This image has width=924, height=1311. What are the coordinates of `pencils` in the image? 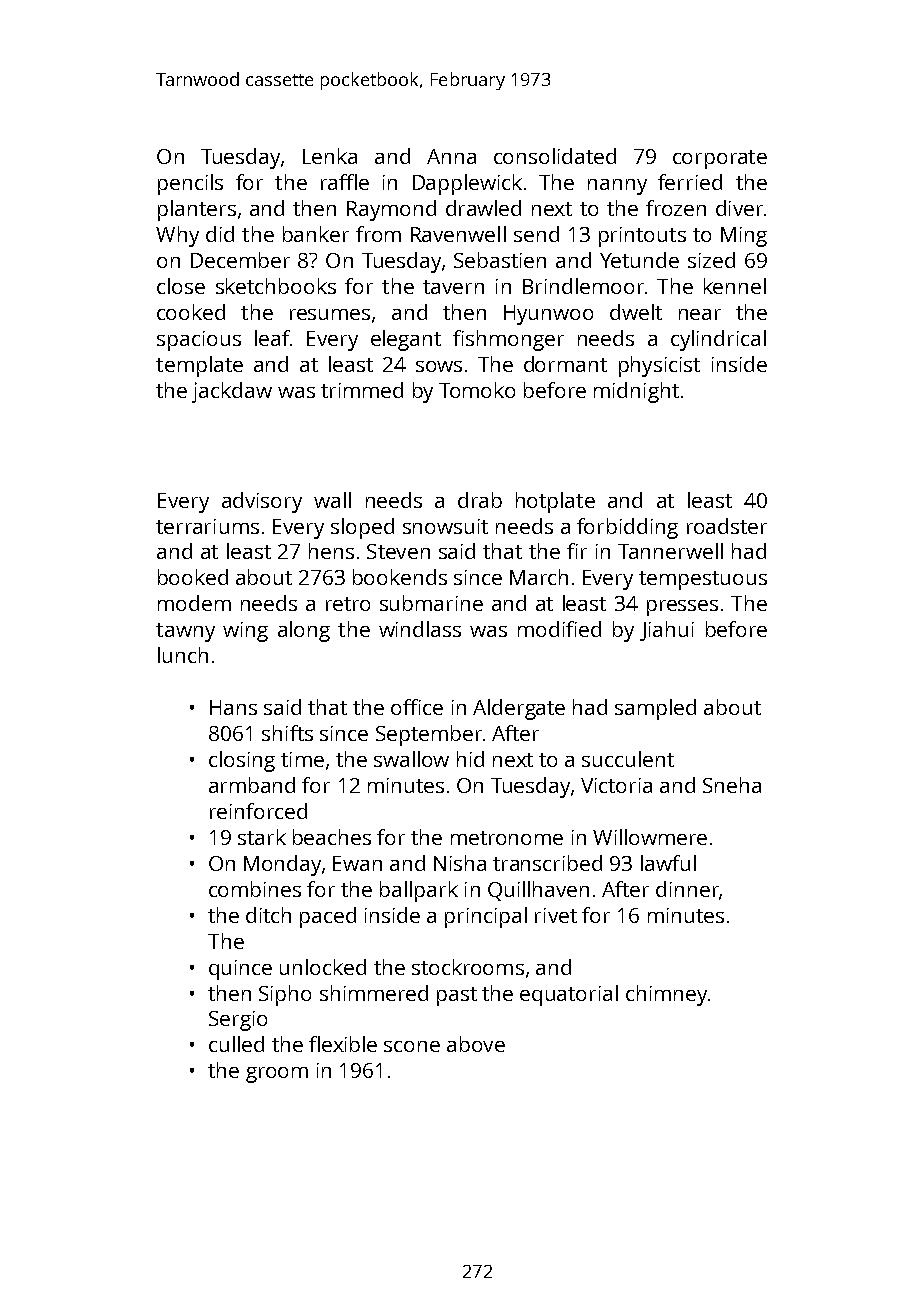 It's located at (190, 184).
